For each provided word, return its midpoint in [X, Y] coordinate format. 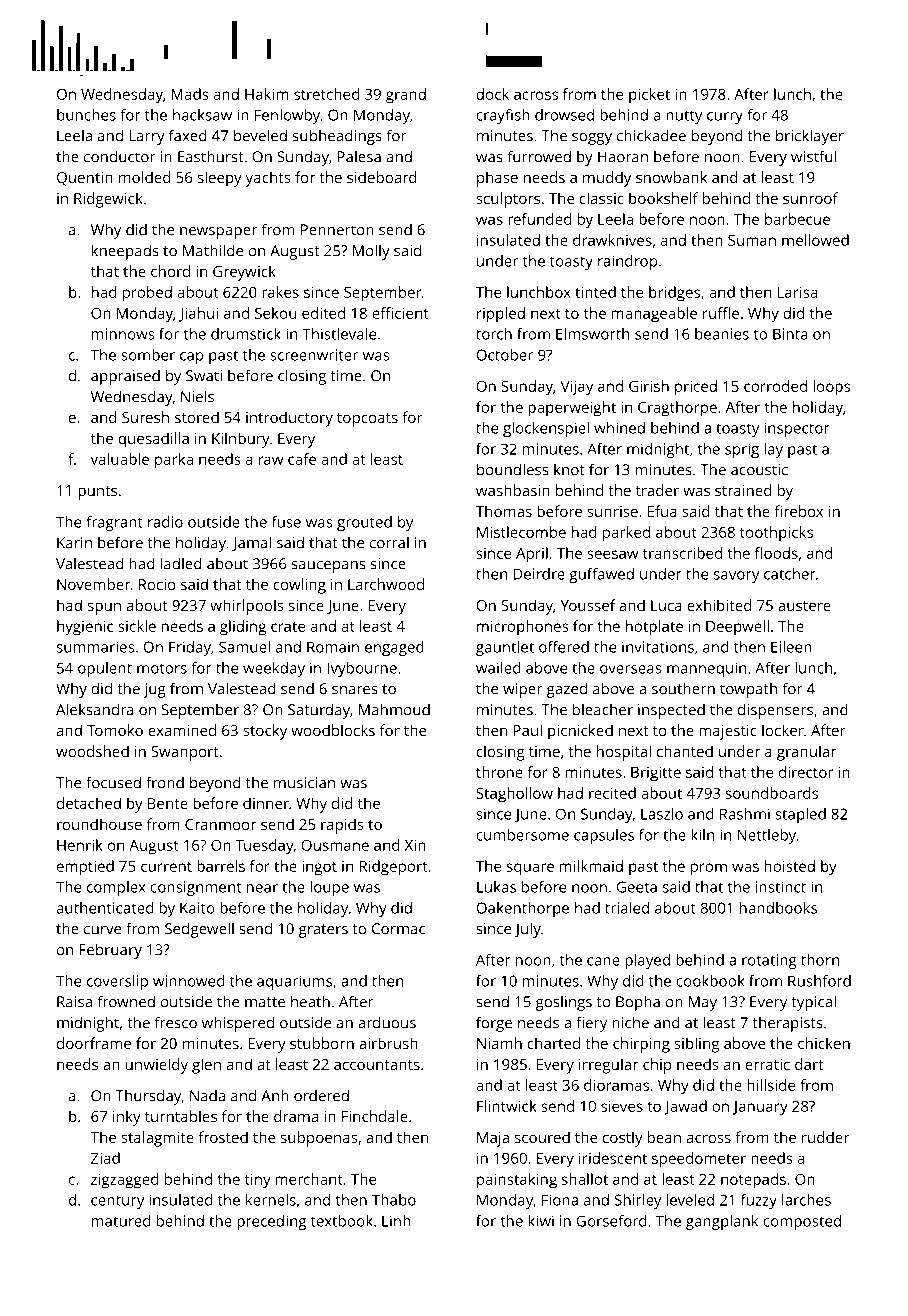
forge [494, 1024]
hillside [771, 1085]
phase [497, 179]
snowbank [672, 177]
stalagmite [157, 1139]
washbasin [513, 490]
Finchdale [375, 1116]
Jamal [251, 543]
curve [102, 930]
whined [619, 428]
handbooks [778, 908]
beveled [260, 135]
